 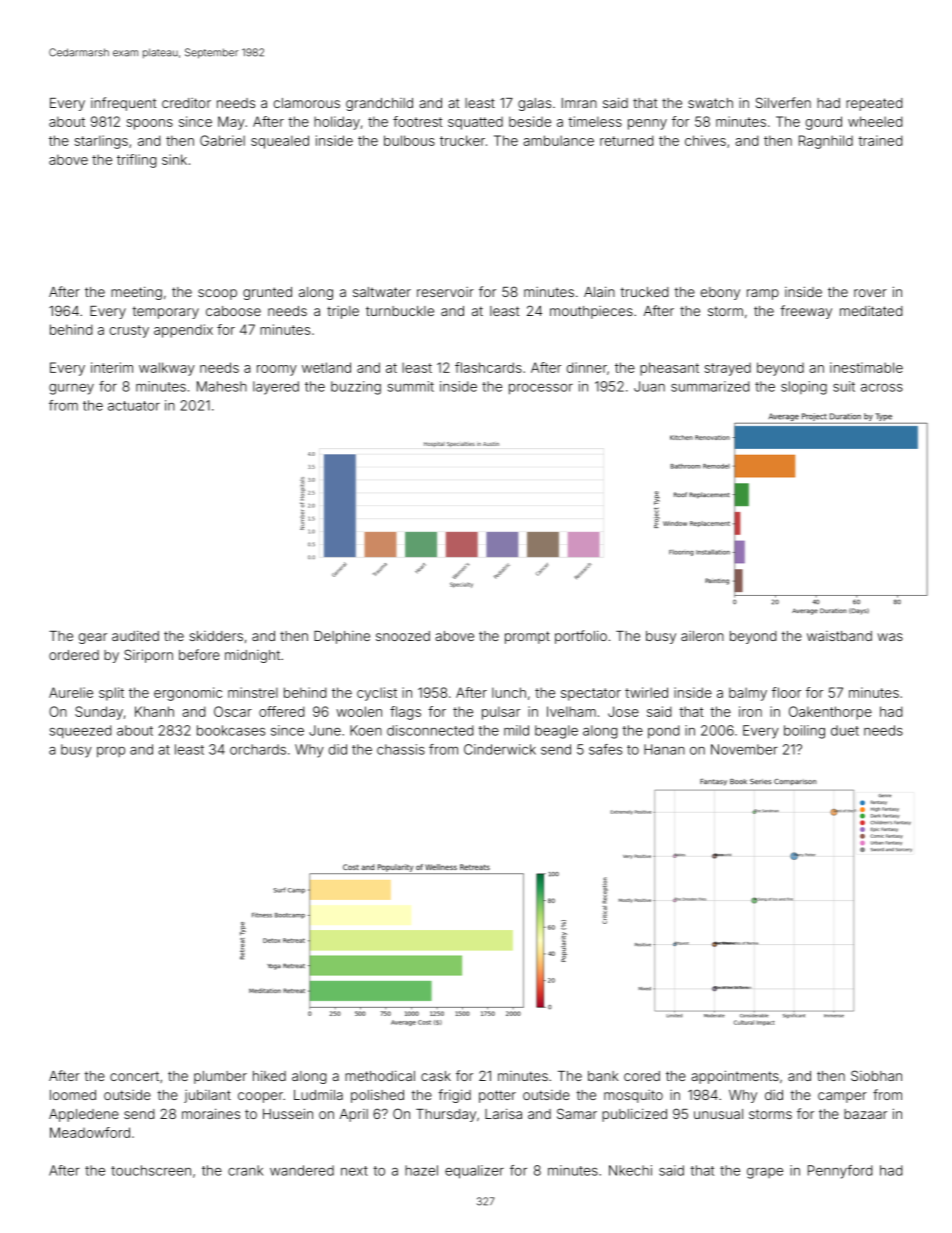 I want to click on aileron, so click(x=702, y=636).
